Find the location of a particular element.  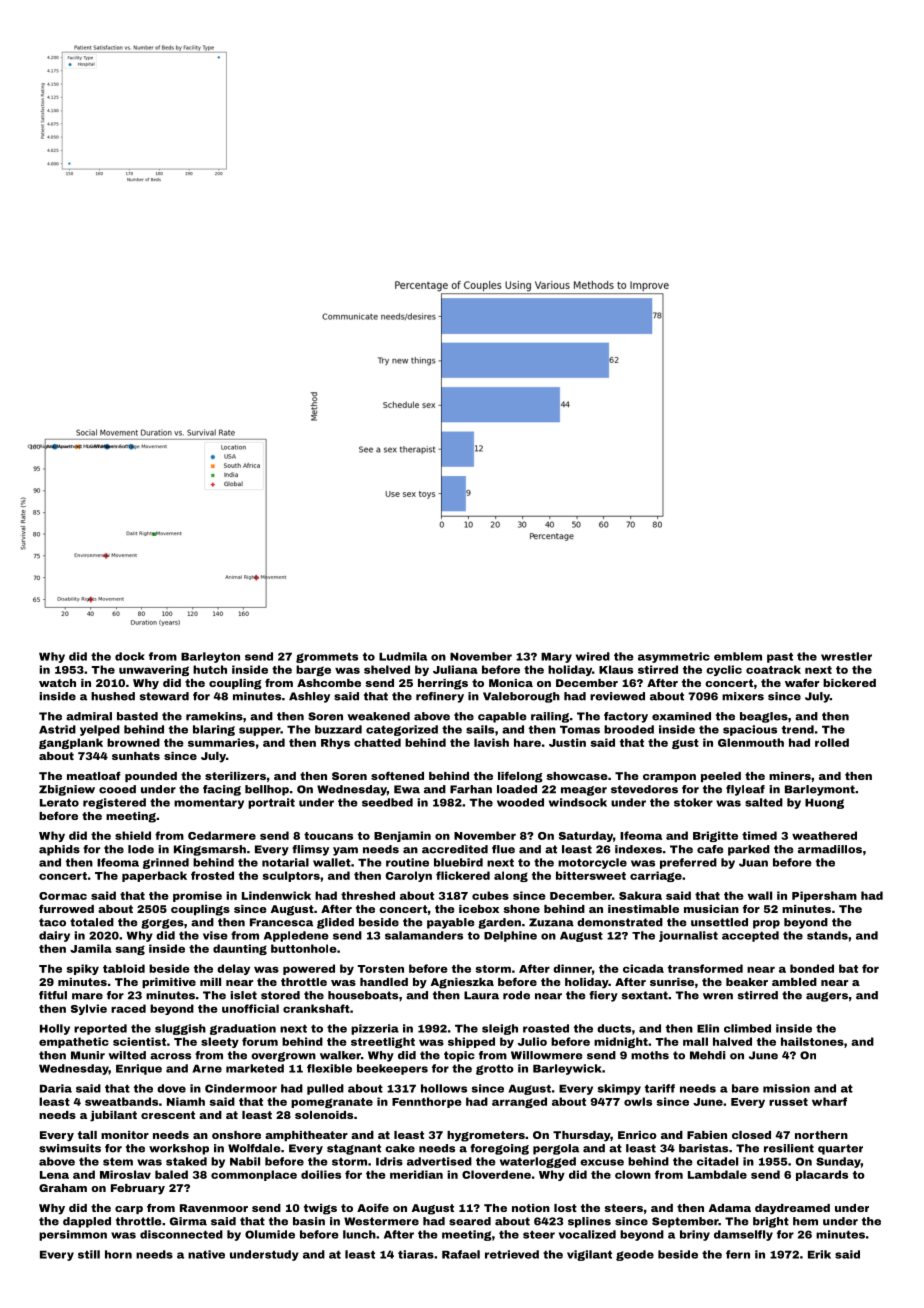

wafer is located at coordinates (802, 683).
